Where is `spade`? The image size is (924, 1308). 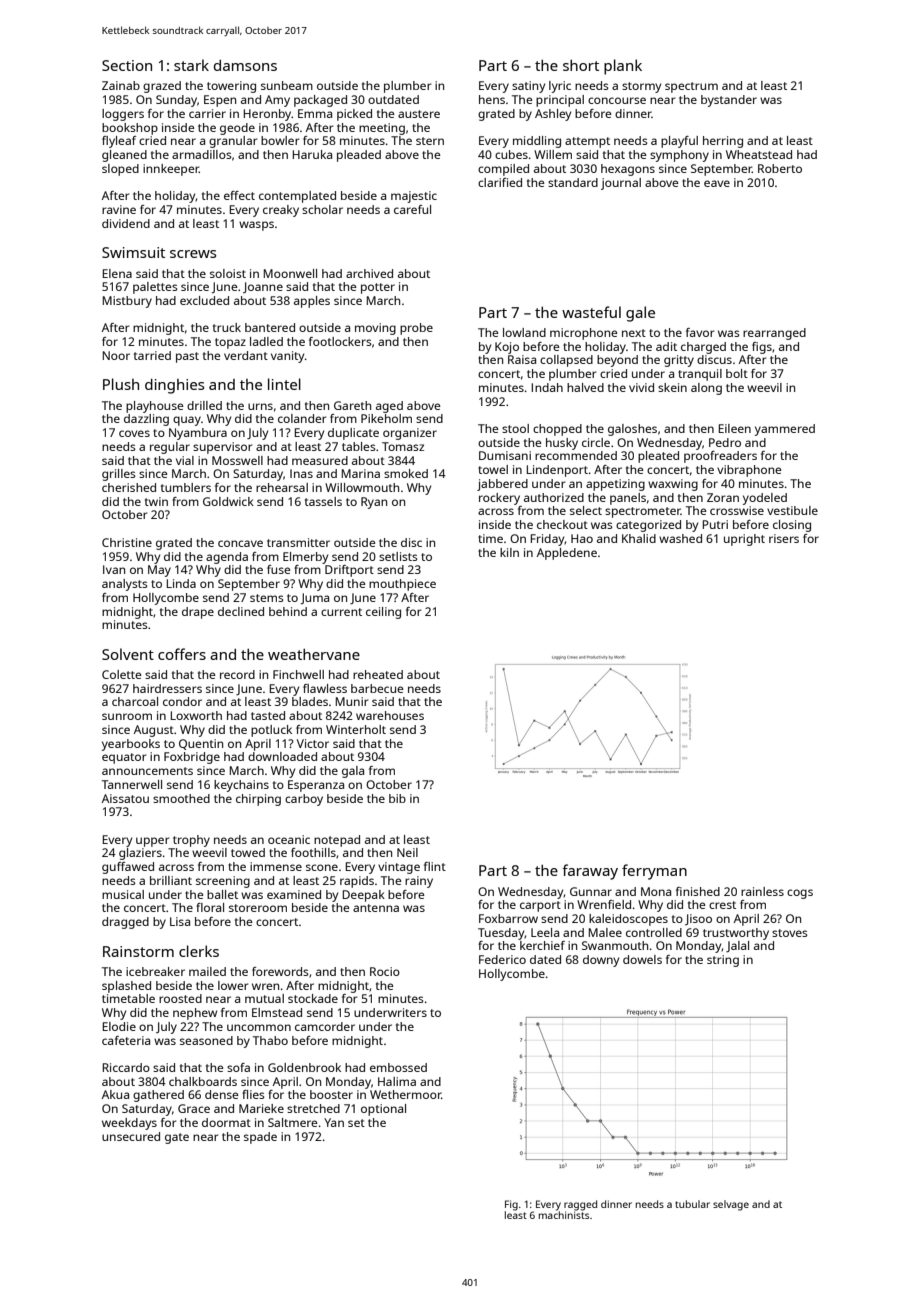 spade is located at coordinates (260, 1138).
